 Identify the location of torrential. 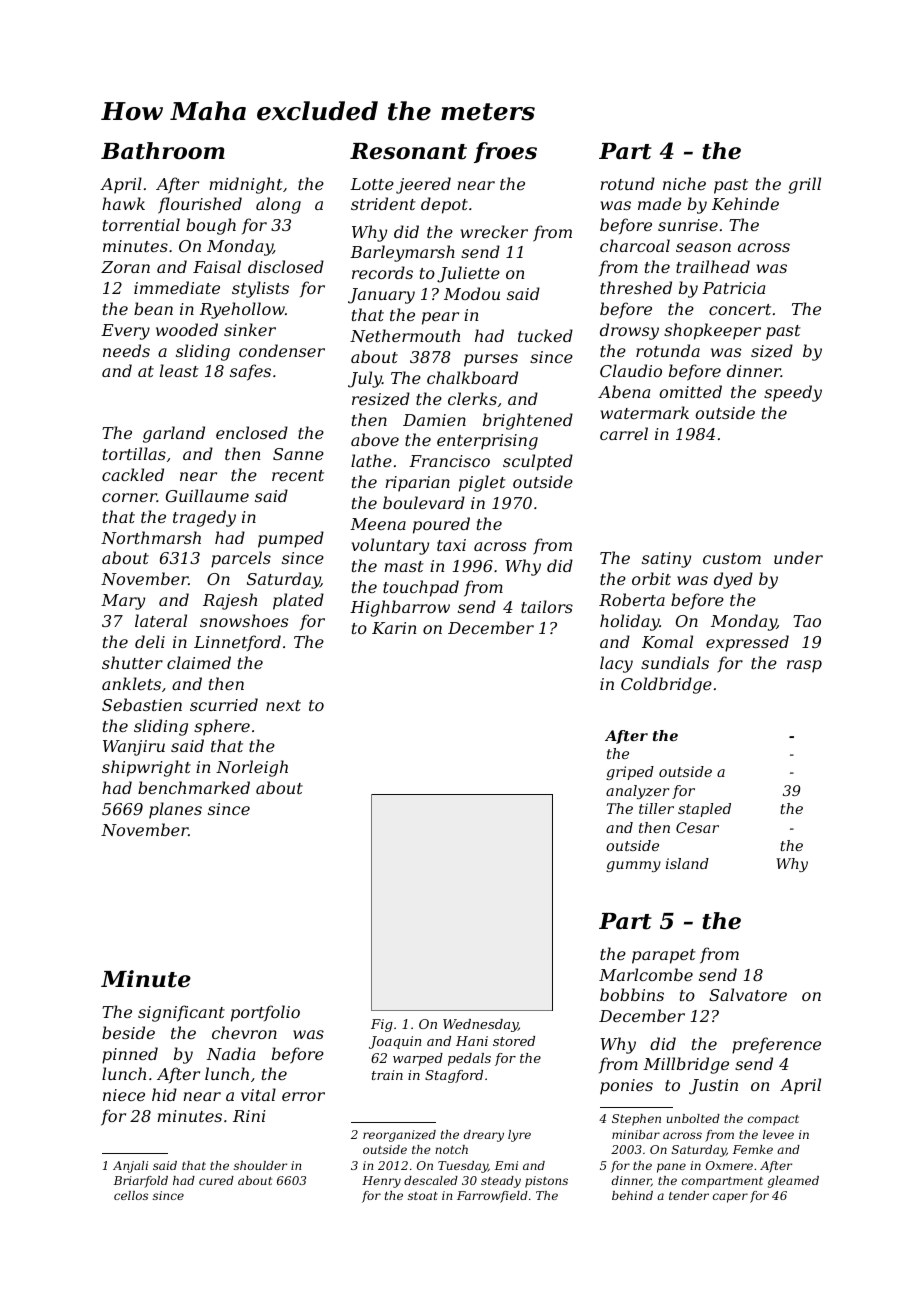
(141, 224).
